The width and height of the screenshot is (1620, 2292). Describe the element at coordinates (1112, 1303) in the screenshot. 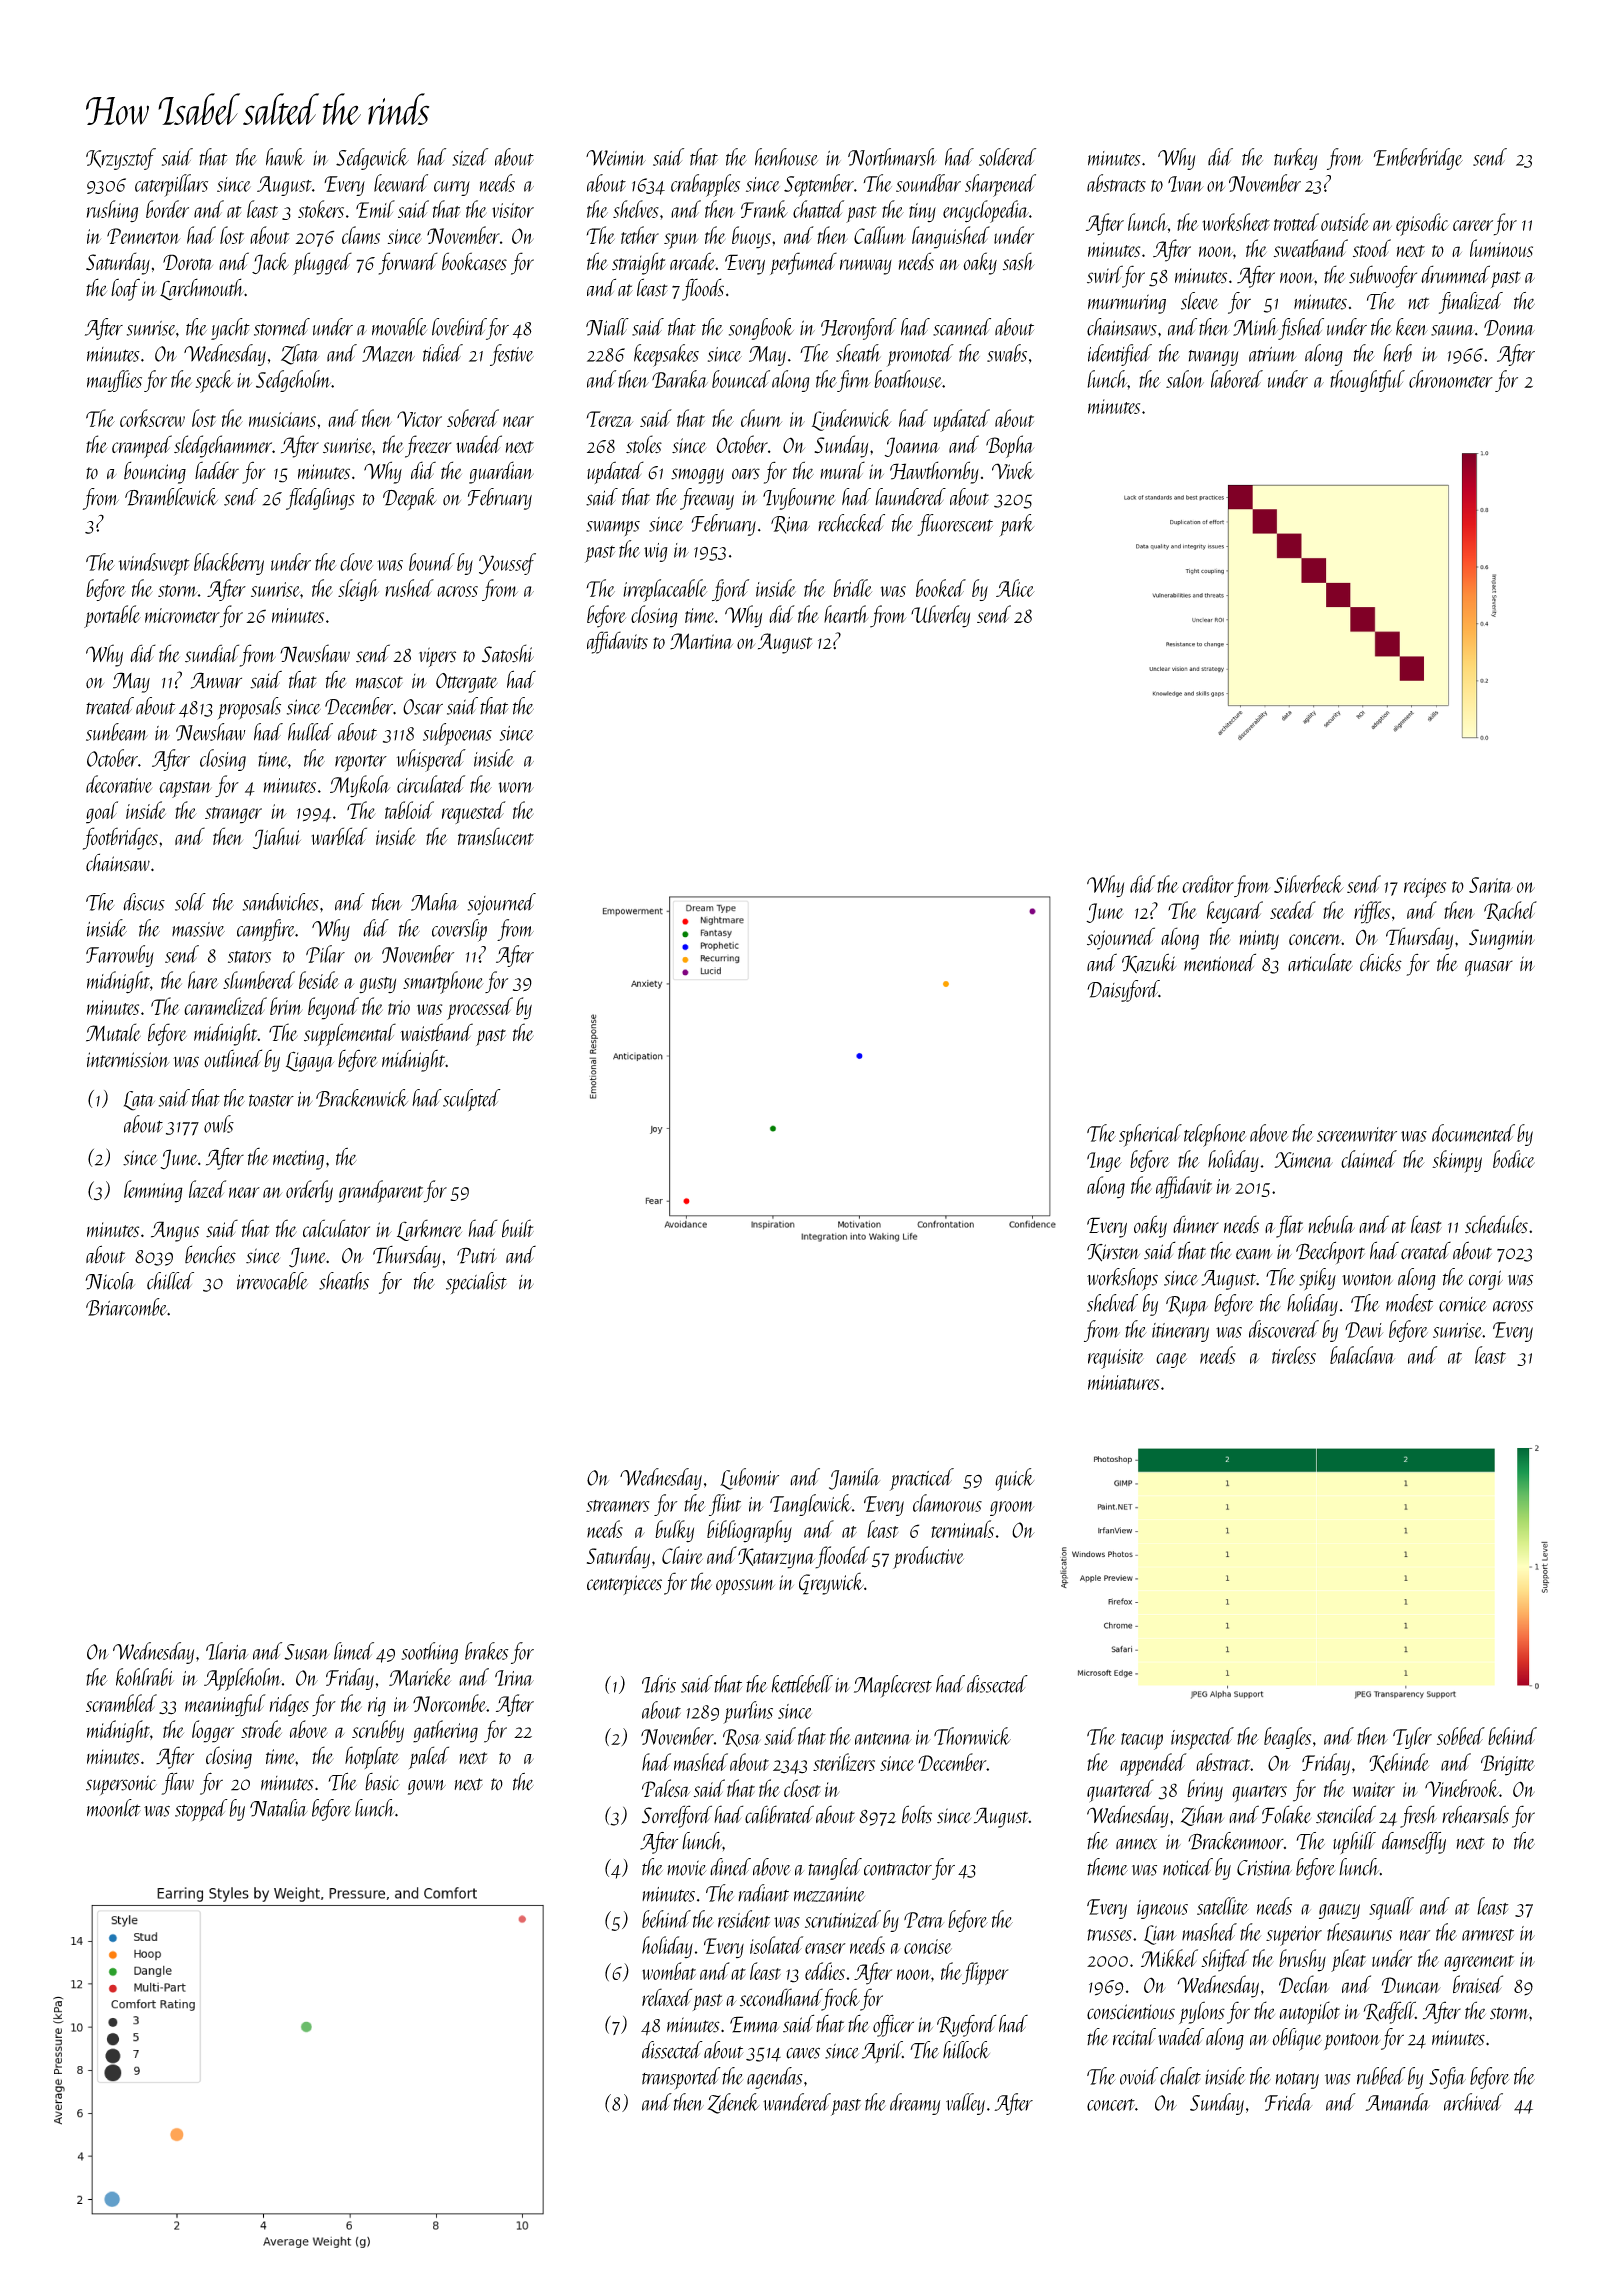

I see `shelved` at that location.
